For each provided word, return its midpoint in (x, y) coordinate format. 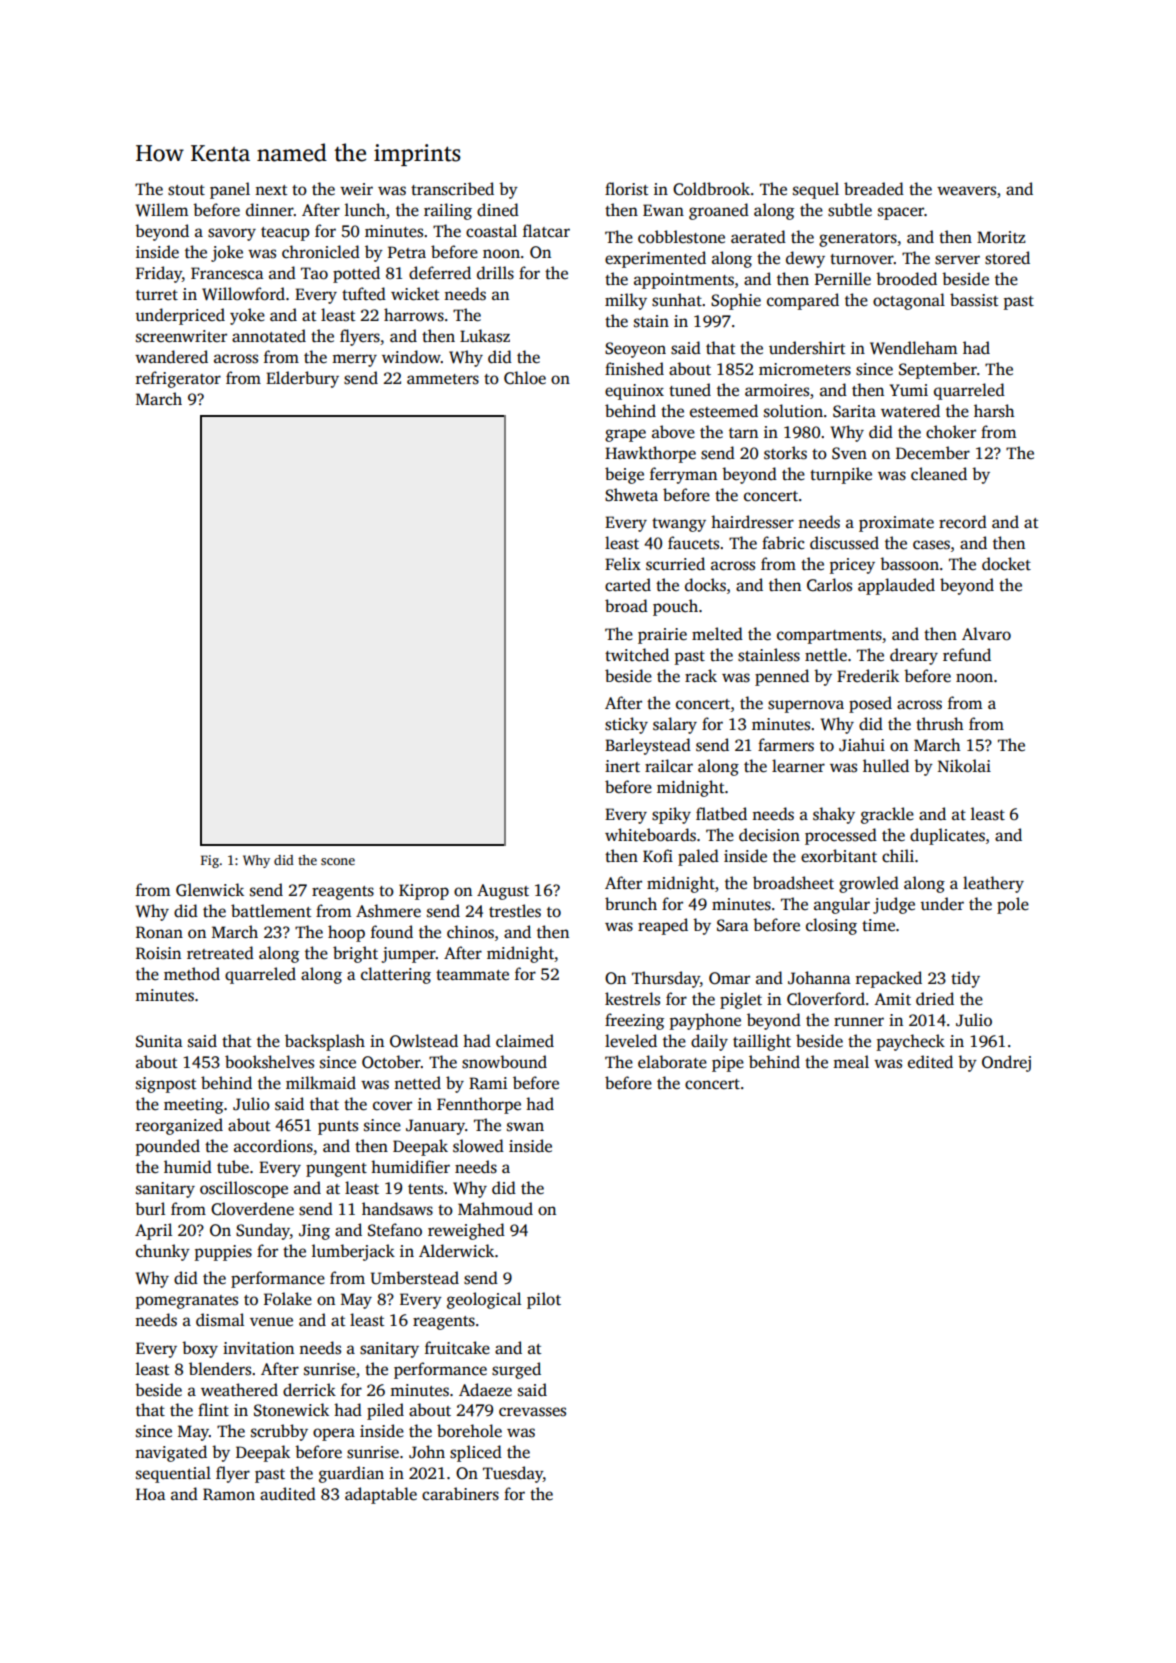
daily (709, 1042)
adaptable (381, 1495)
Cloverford (826, 999)
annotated (269, 336)
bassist (974, 300)
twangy (679, 525)
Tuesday (513, 1474)
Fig (210, 861)
